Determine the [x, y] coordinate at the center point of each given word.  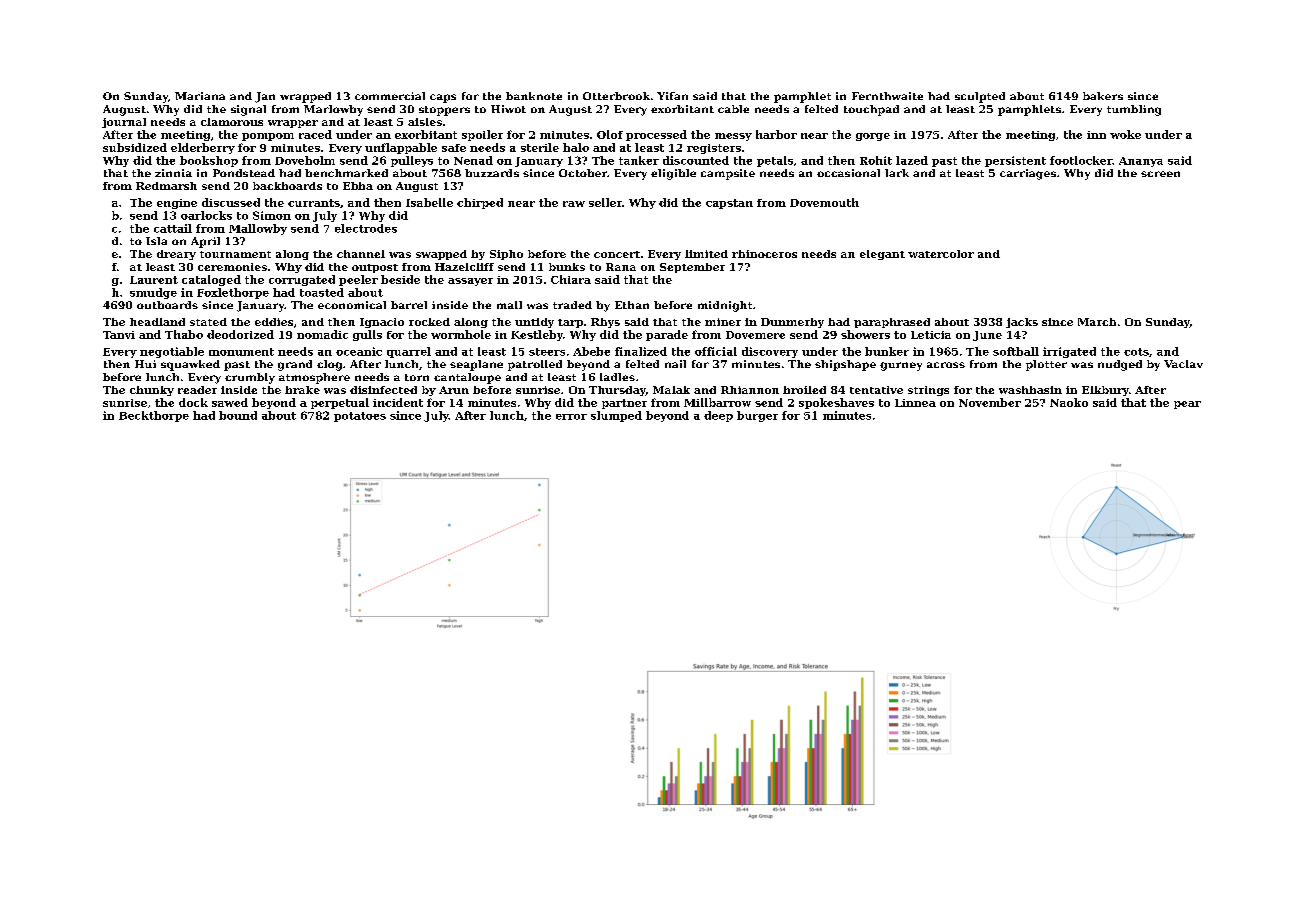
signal [248, 110]
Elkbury [1105, 391]
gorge [873, 137]
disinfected [383, 390]
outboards [167, 305]
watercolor [941, 254]
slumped [616, 416]
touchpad [871, 110]
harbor [776, 134]
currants [314, 203]
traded [572, 305]
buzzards [492, 173]
